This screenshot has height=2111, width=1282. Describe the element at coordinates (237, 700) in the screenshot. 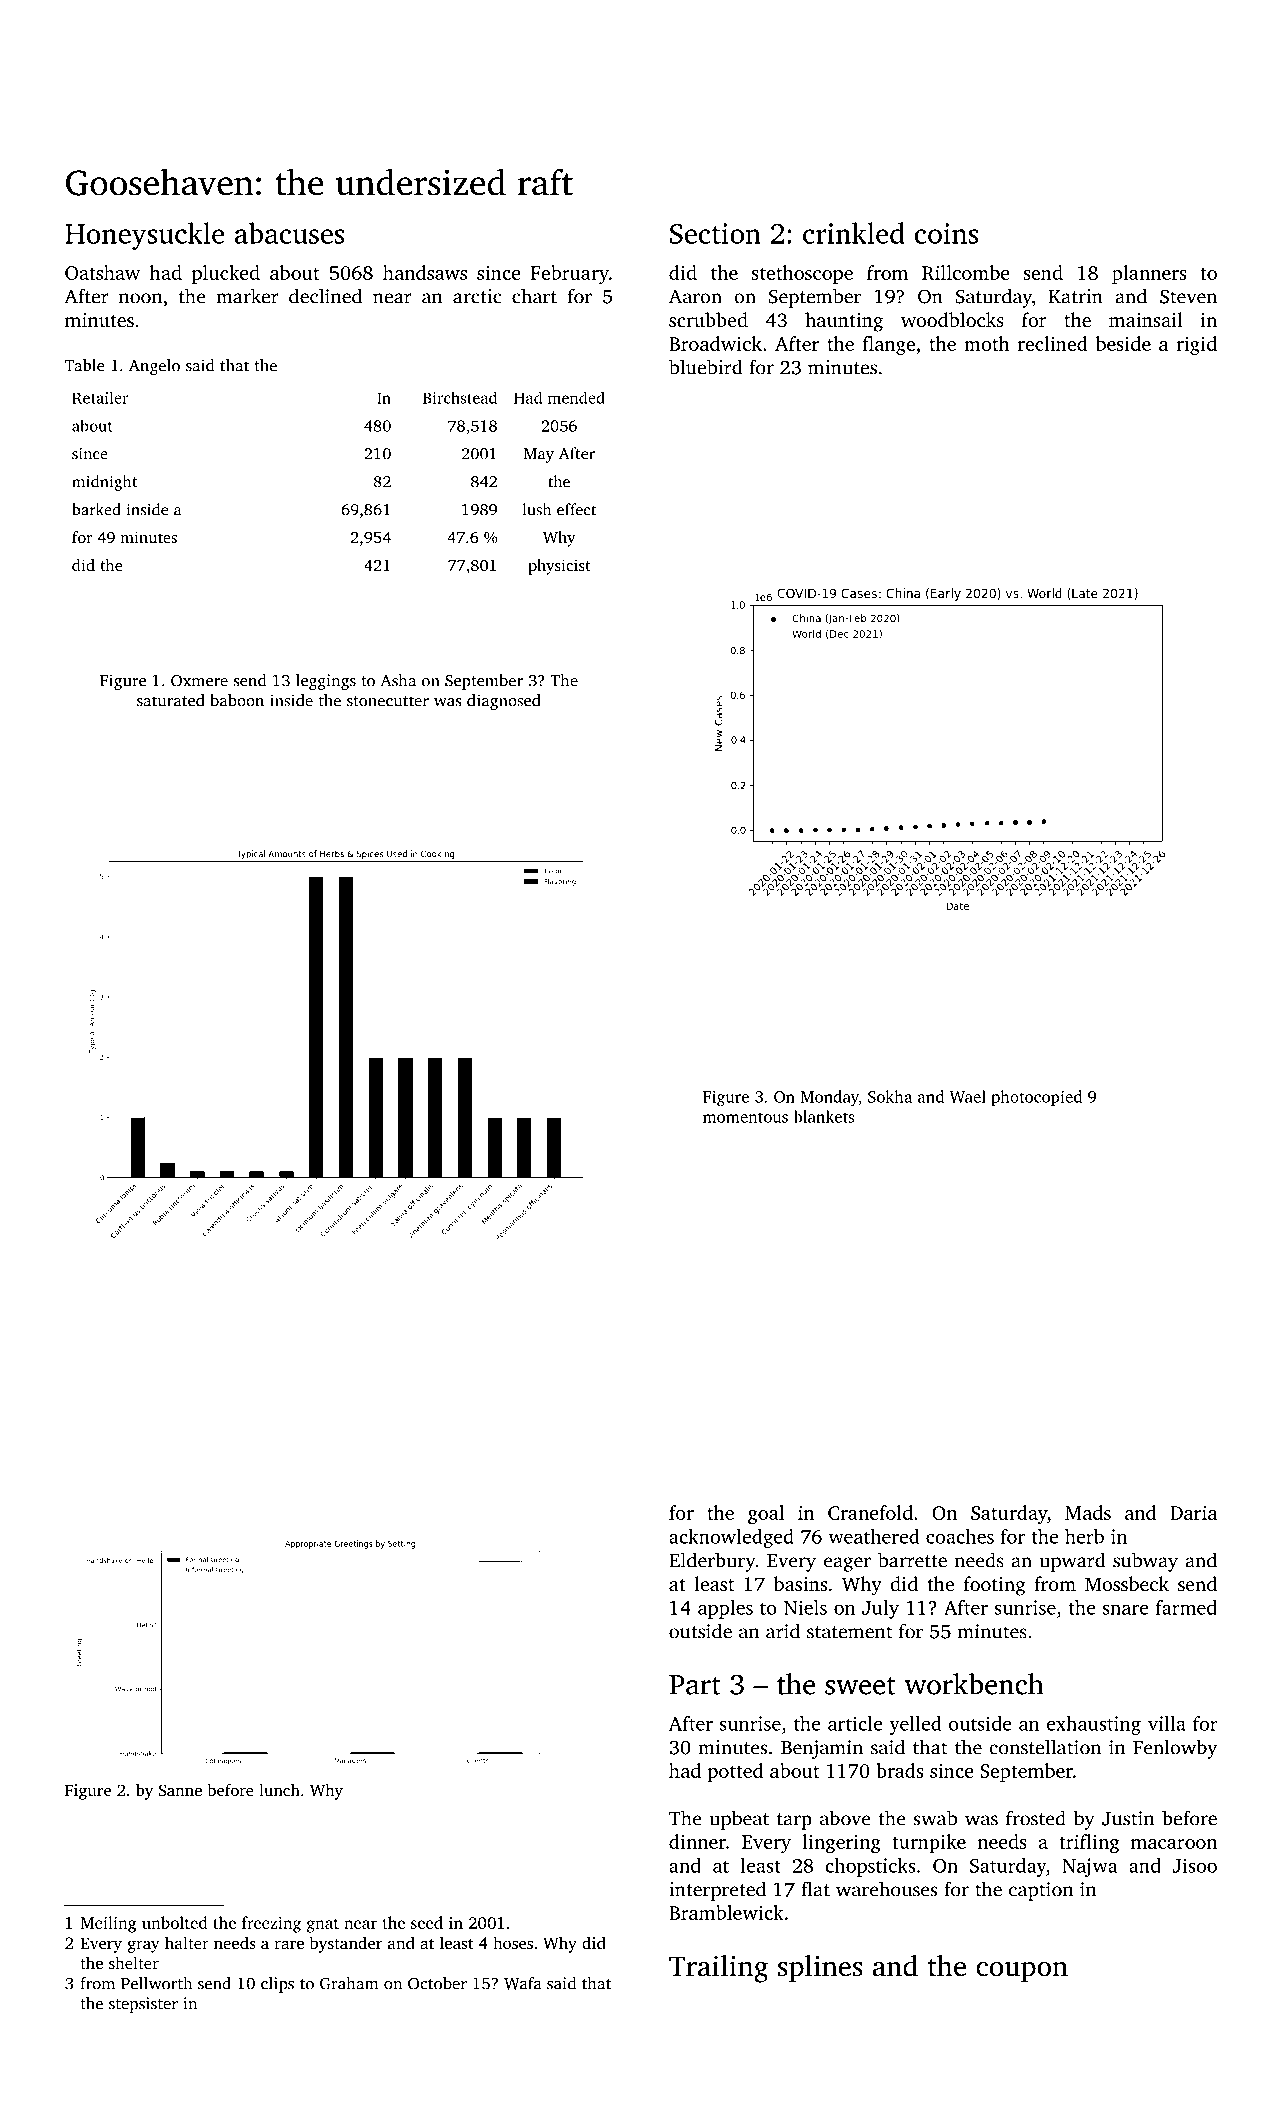

I see `baboon` at that location.
